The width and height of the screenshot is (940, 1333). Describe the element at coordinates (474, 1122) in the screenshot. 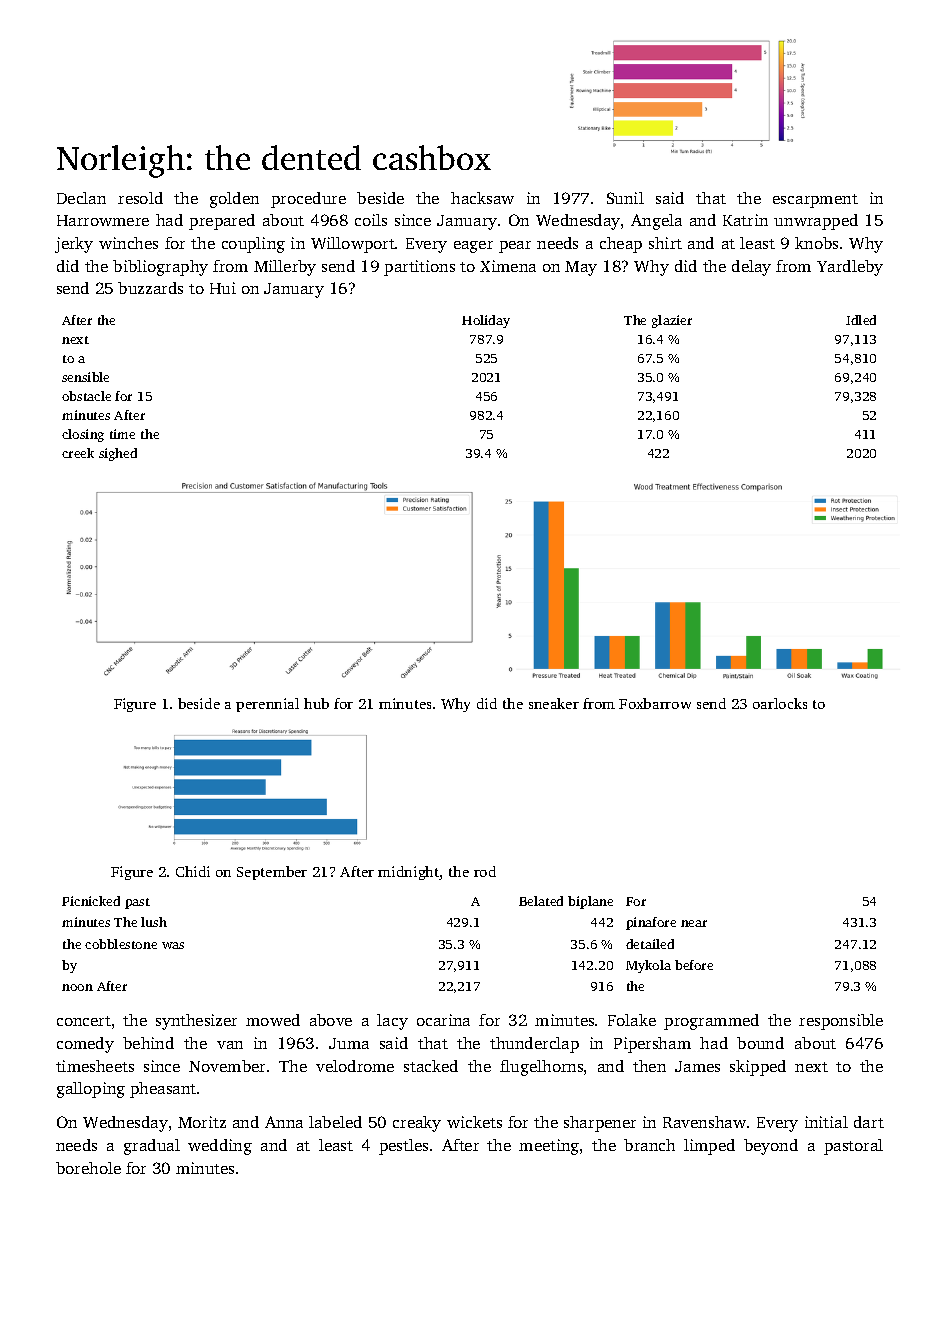

I see `wickets` at that location.
